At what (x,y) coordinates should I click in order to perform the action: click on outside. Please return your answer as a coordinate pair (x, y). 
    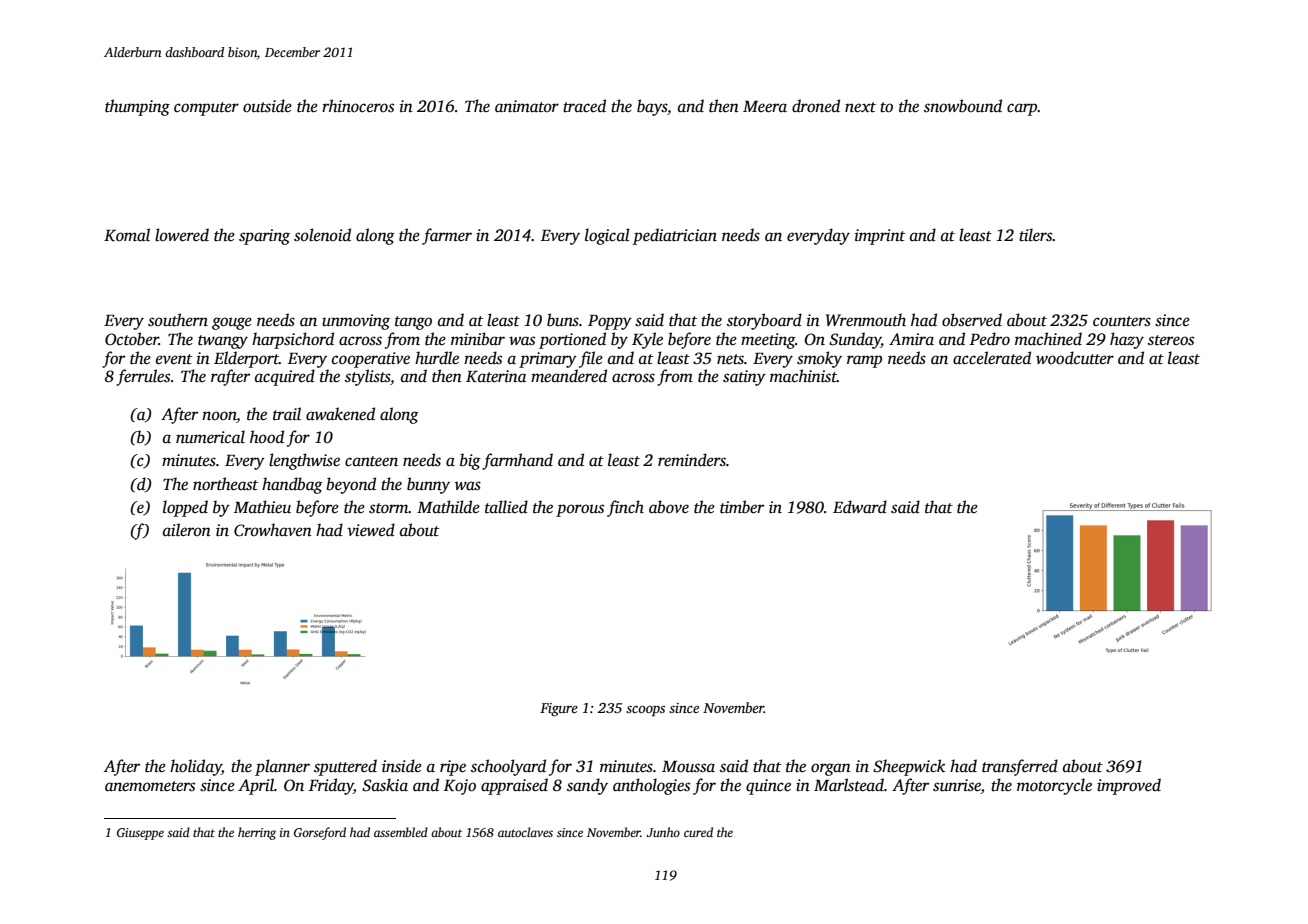
    Looking at the image, I should click on (267, 106).
